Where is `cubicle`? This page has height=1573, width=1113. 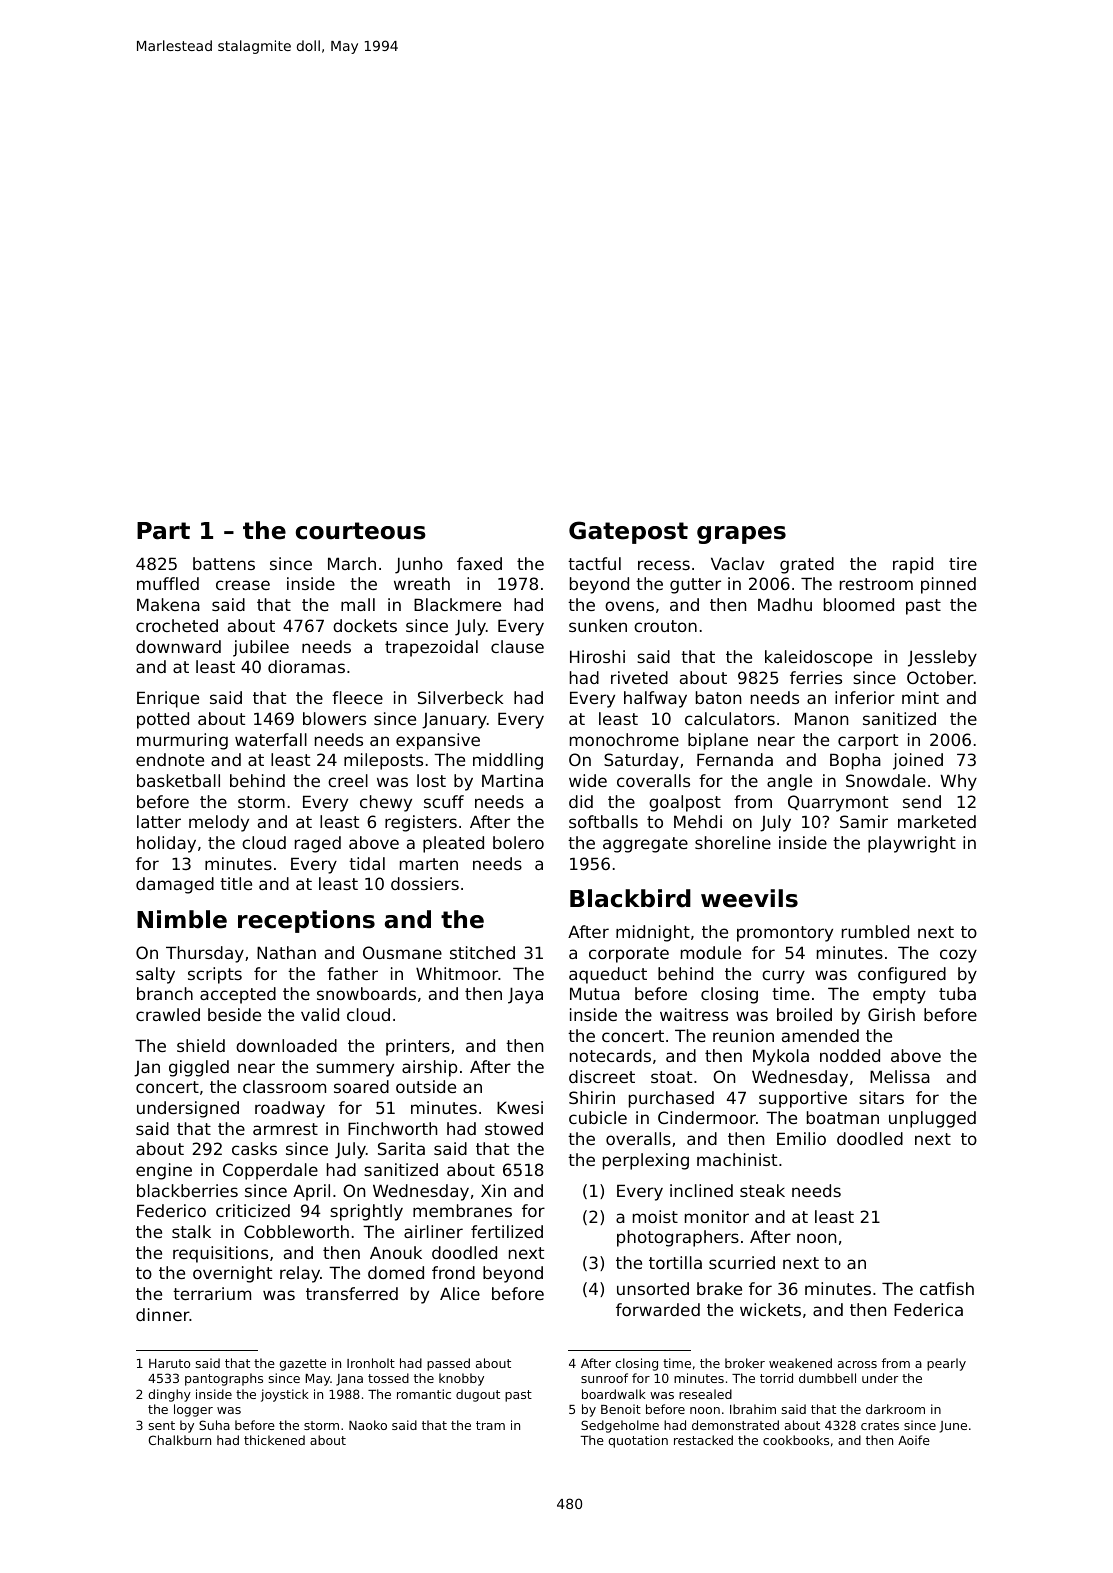 cubicle is located at coordinates (598, 1117).
